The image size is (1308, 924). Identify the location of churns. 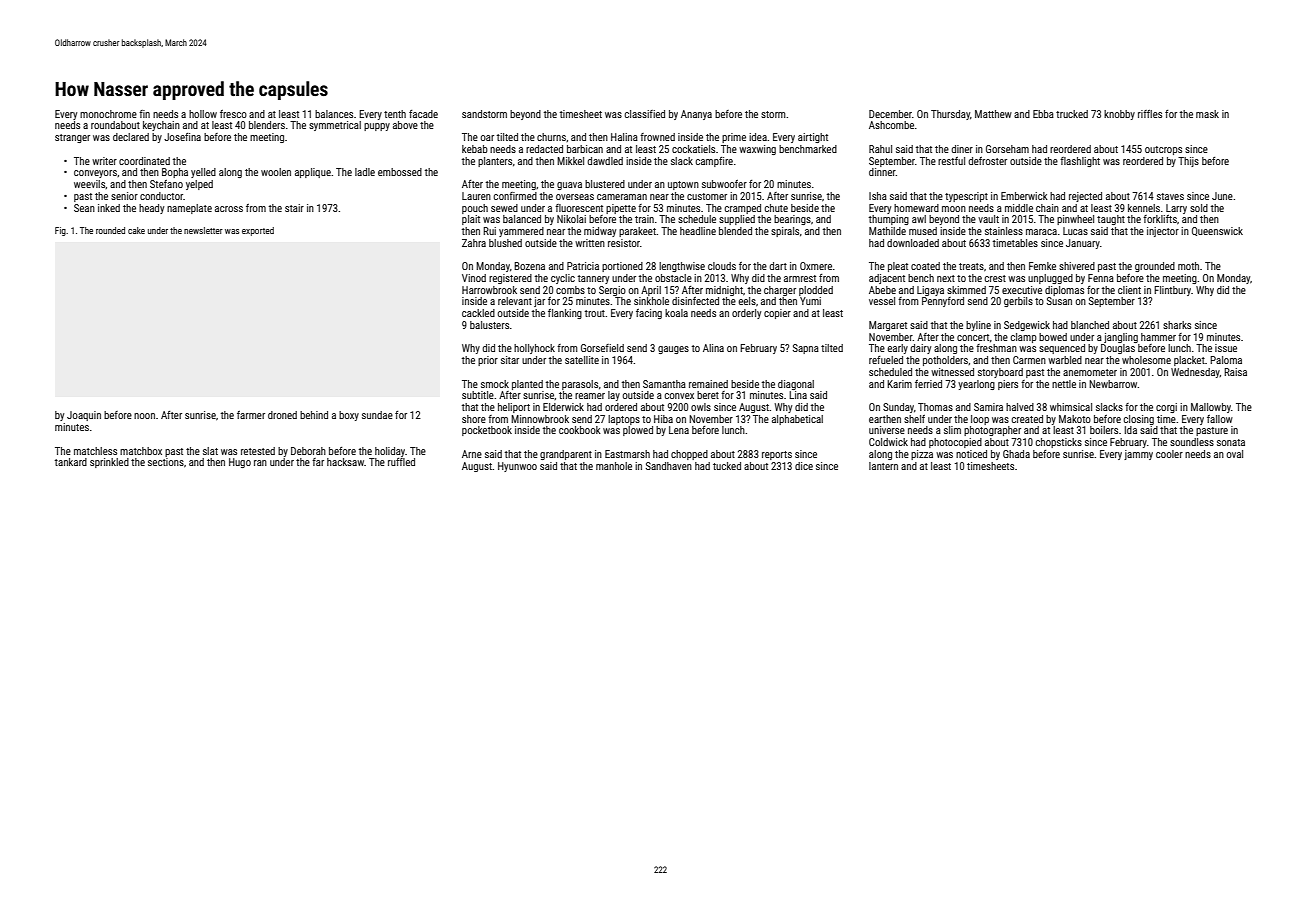
(551, 137).
